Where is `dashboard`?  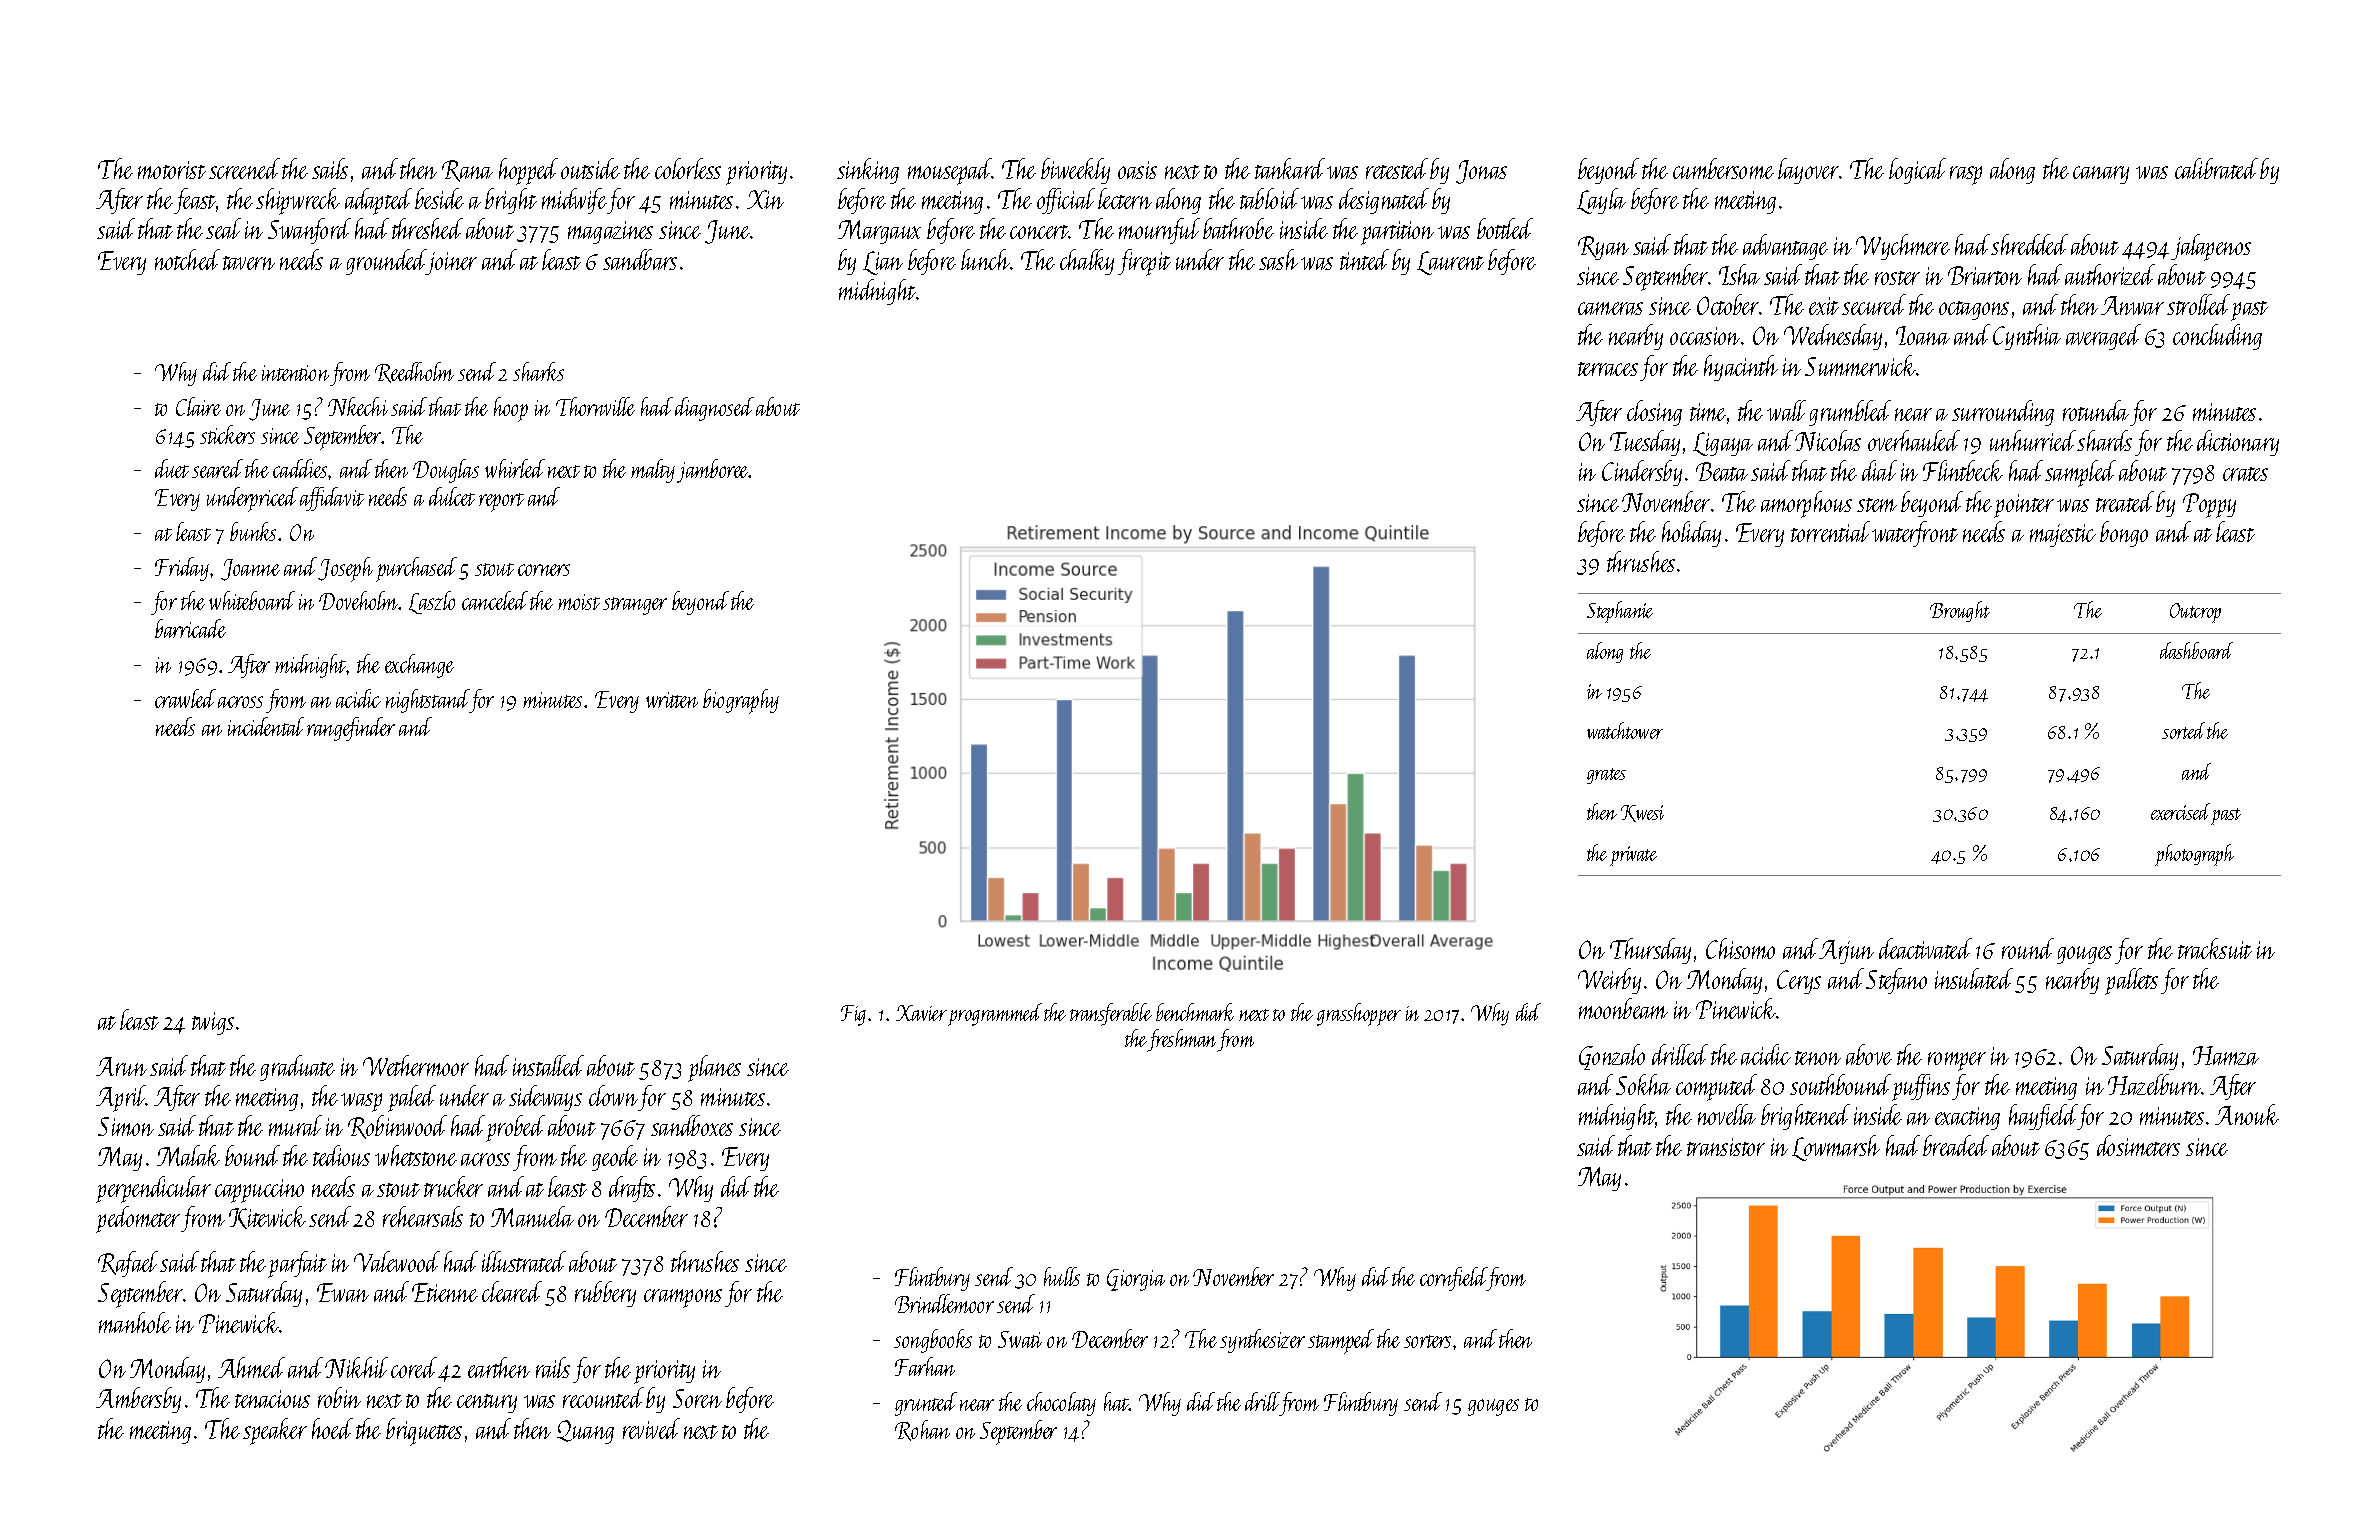
dashboard is located at coordinates (2196, 650).
